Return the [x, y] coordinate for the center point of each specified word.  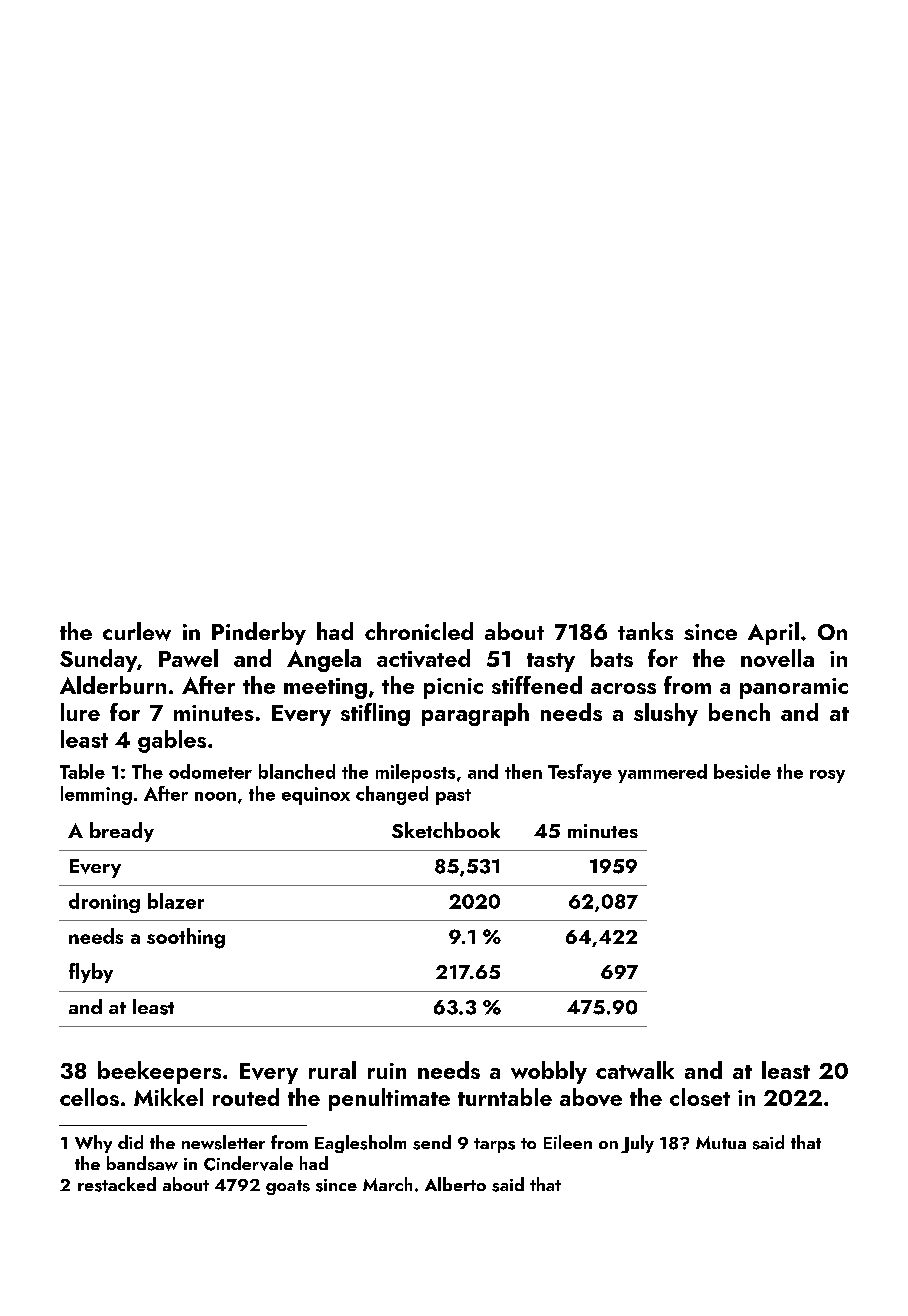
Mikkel [168, 1097]
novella [777, 658]
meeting [325, 688]
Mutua [721, 1142]
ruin [387, 1071]
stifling [375, 714]
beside [742, 771]
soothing [186, 938]
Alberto [455, 1184]
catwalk [635, 1070]
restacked [117, 1184]
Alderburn [113, 685]
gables [172, 741]
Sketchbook [446, 830]
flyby [91, 973]
